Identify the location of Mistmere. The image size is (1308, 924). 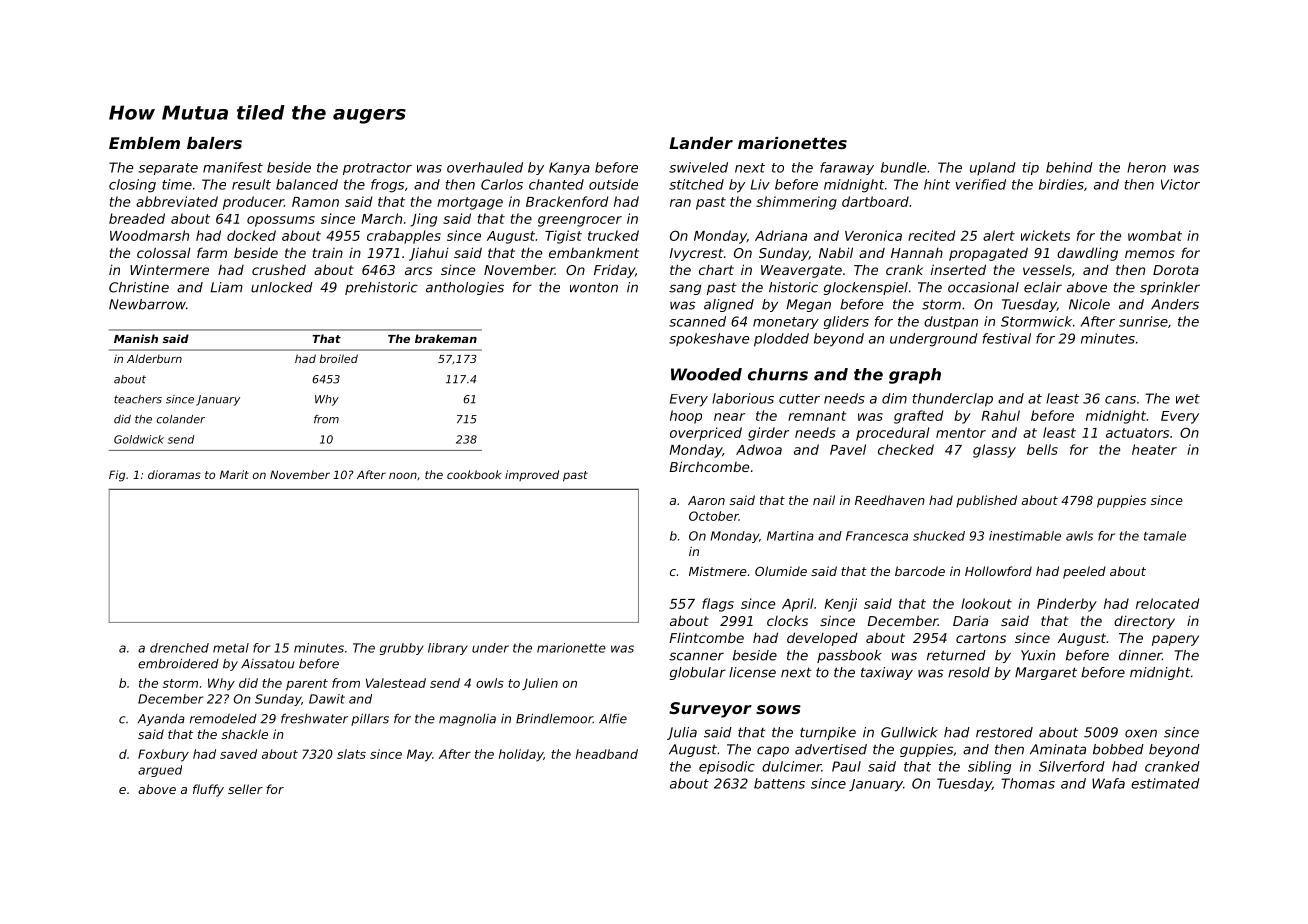
(718, 571).
